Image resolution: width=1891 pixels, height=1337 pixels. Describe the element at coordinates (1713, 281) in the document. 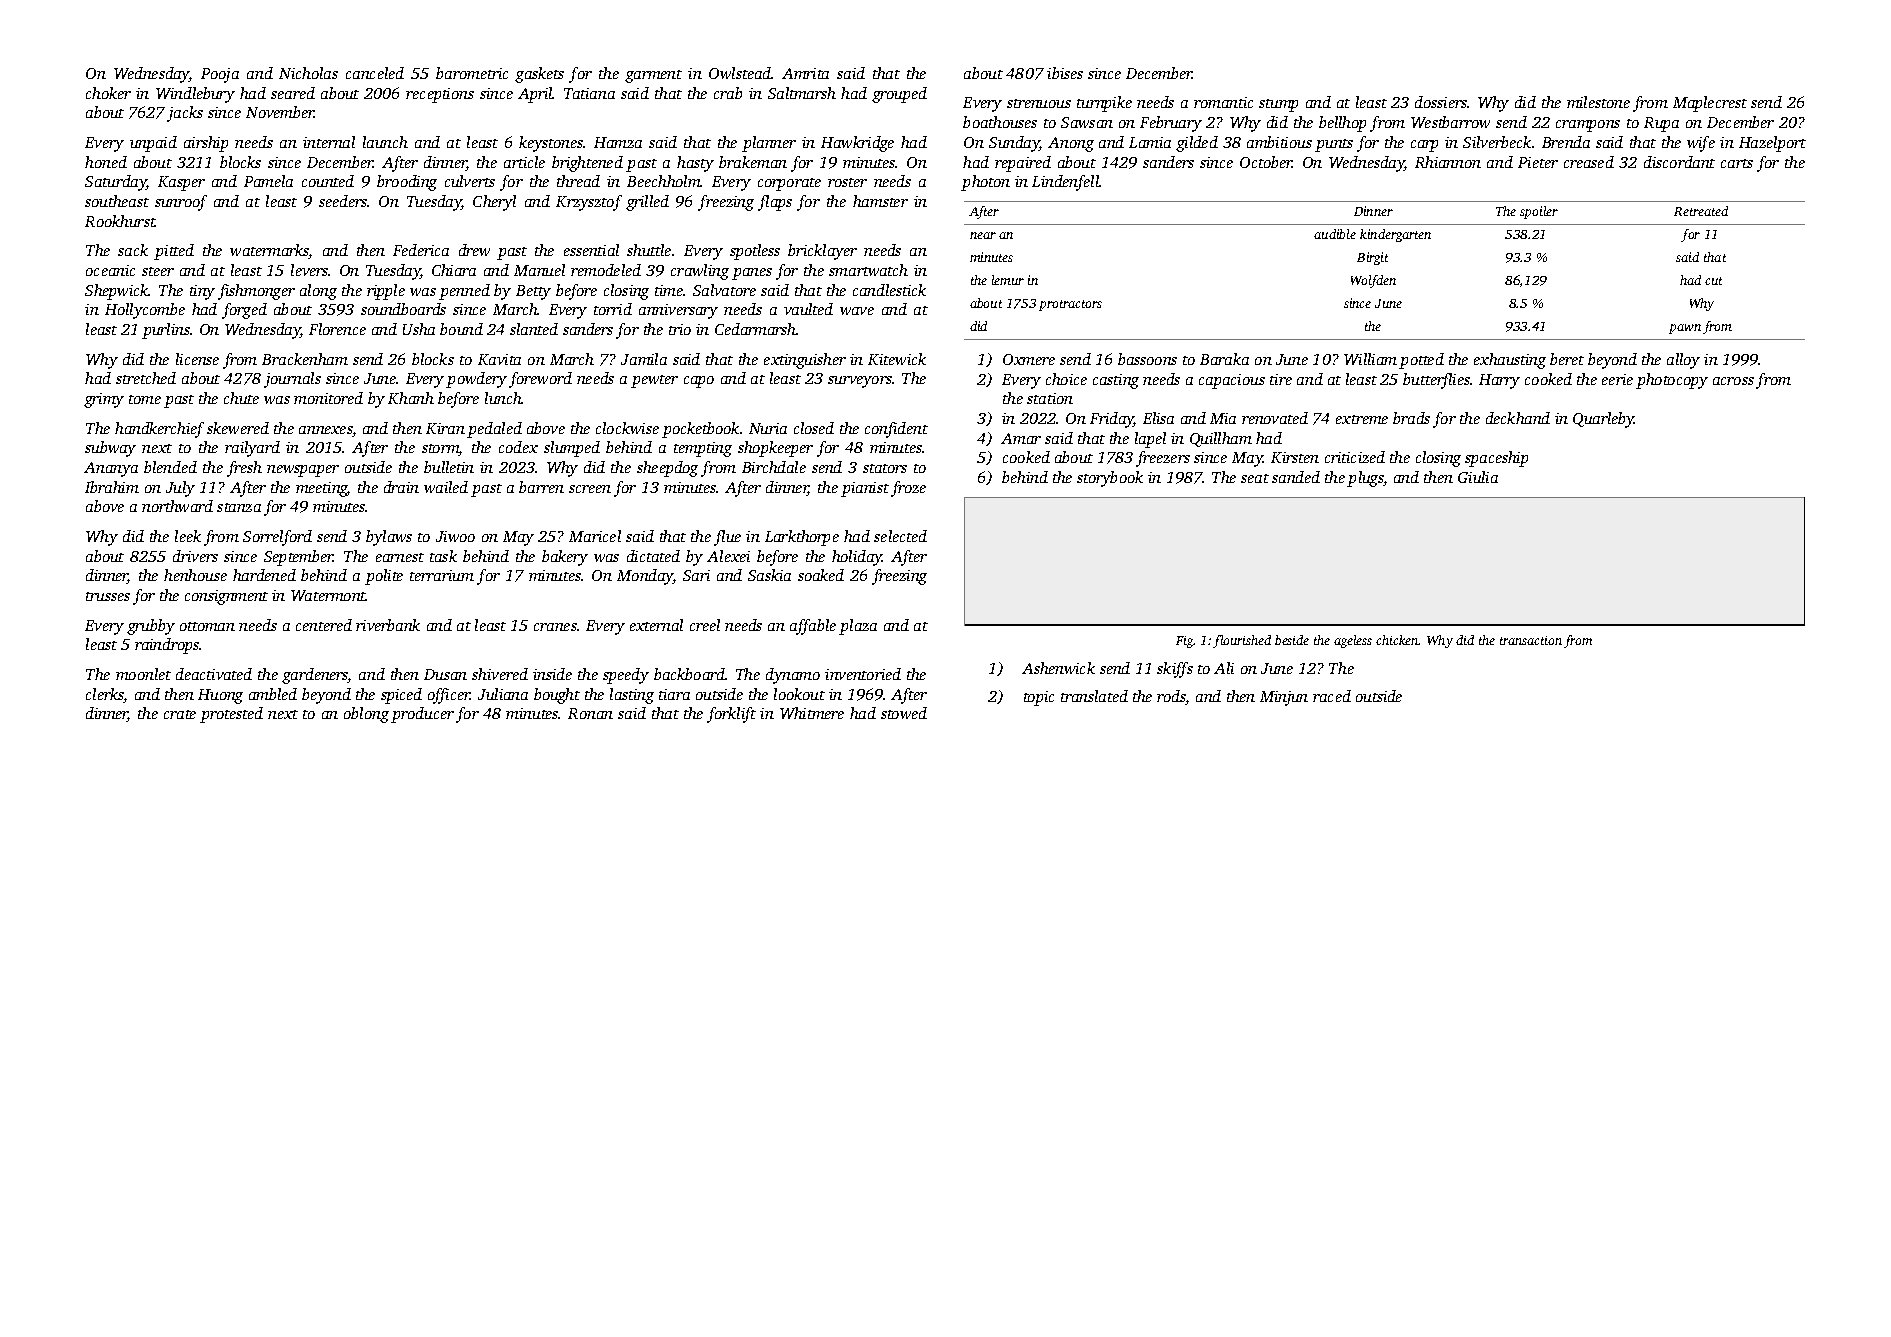

I see `cut` at that location.
